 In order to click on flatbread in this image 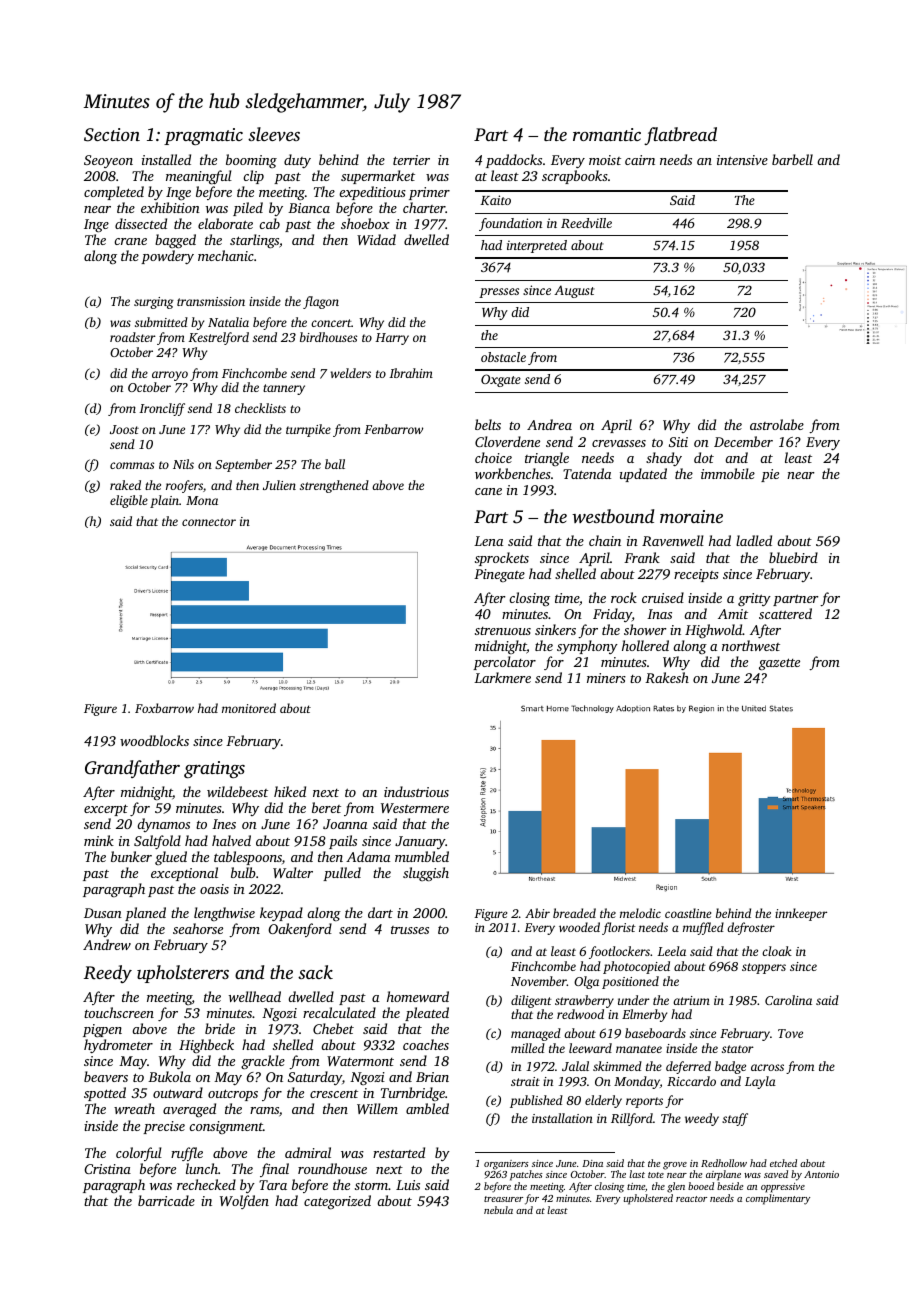, I will do `click(680, 136)`.
